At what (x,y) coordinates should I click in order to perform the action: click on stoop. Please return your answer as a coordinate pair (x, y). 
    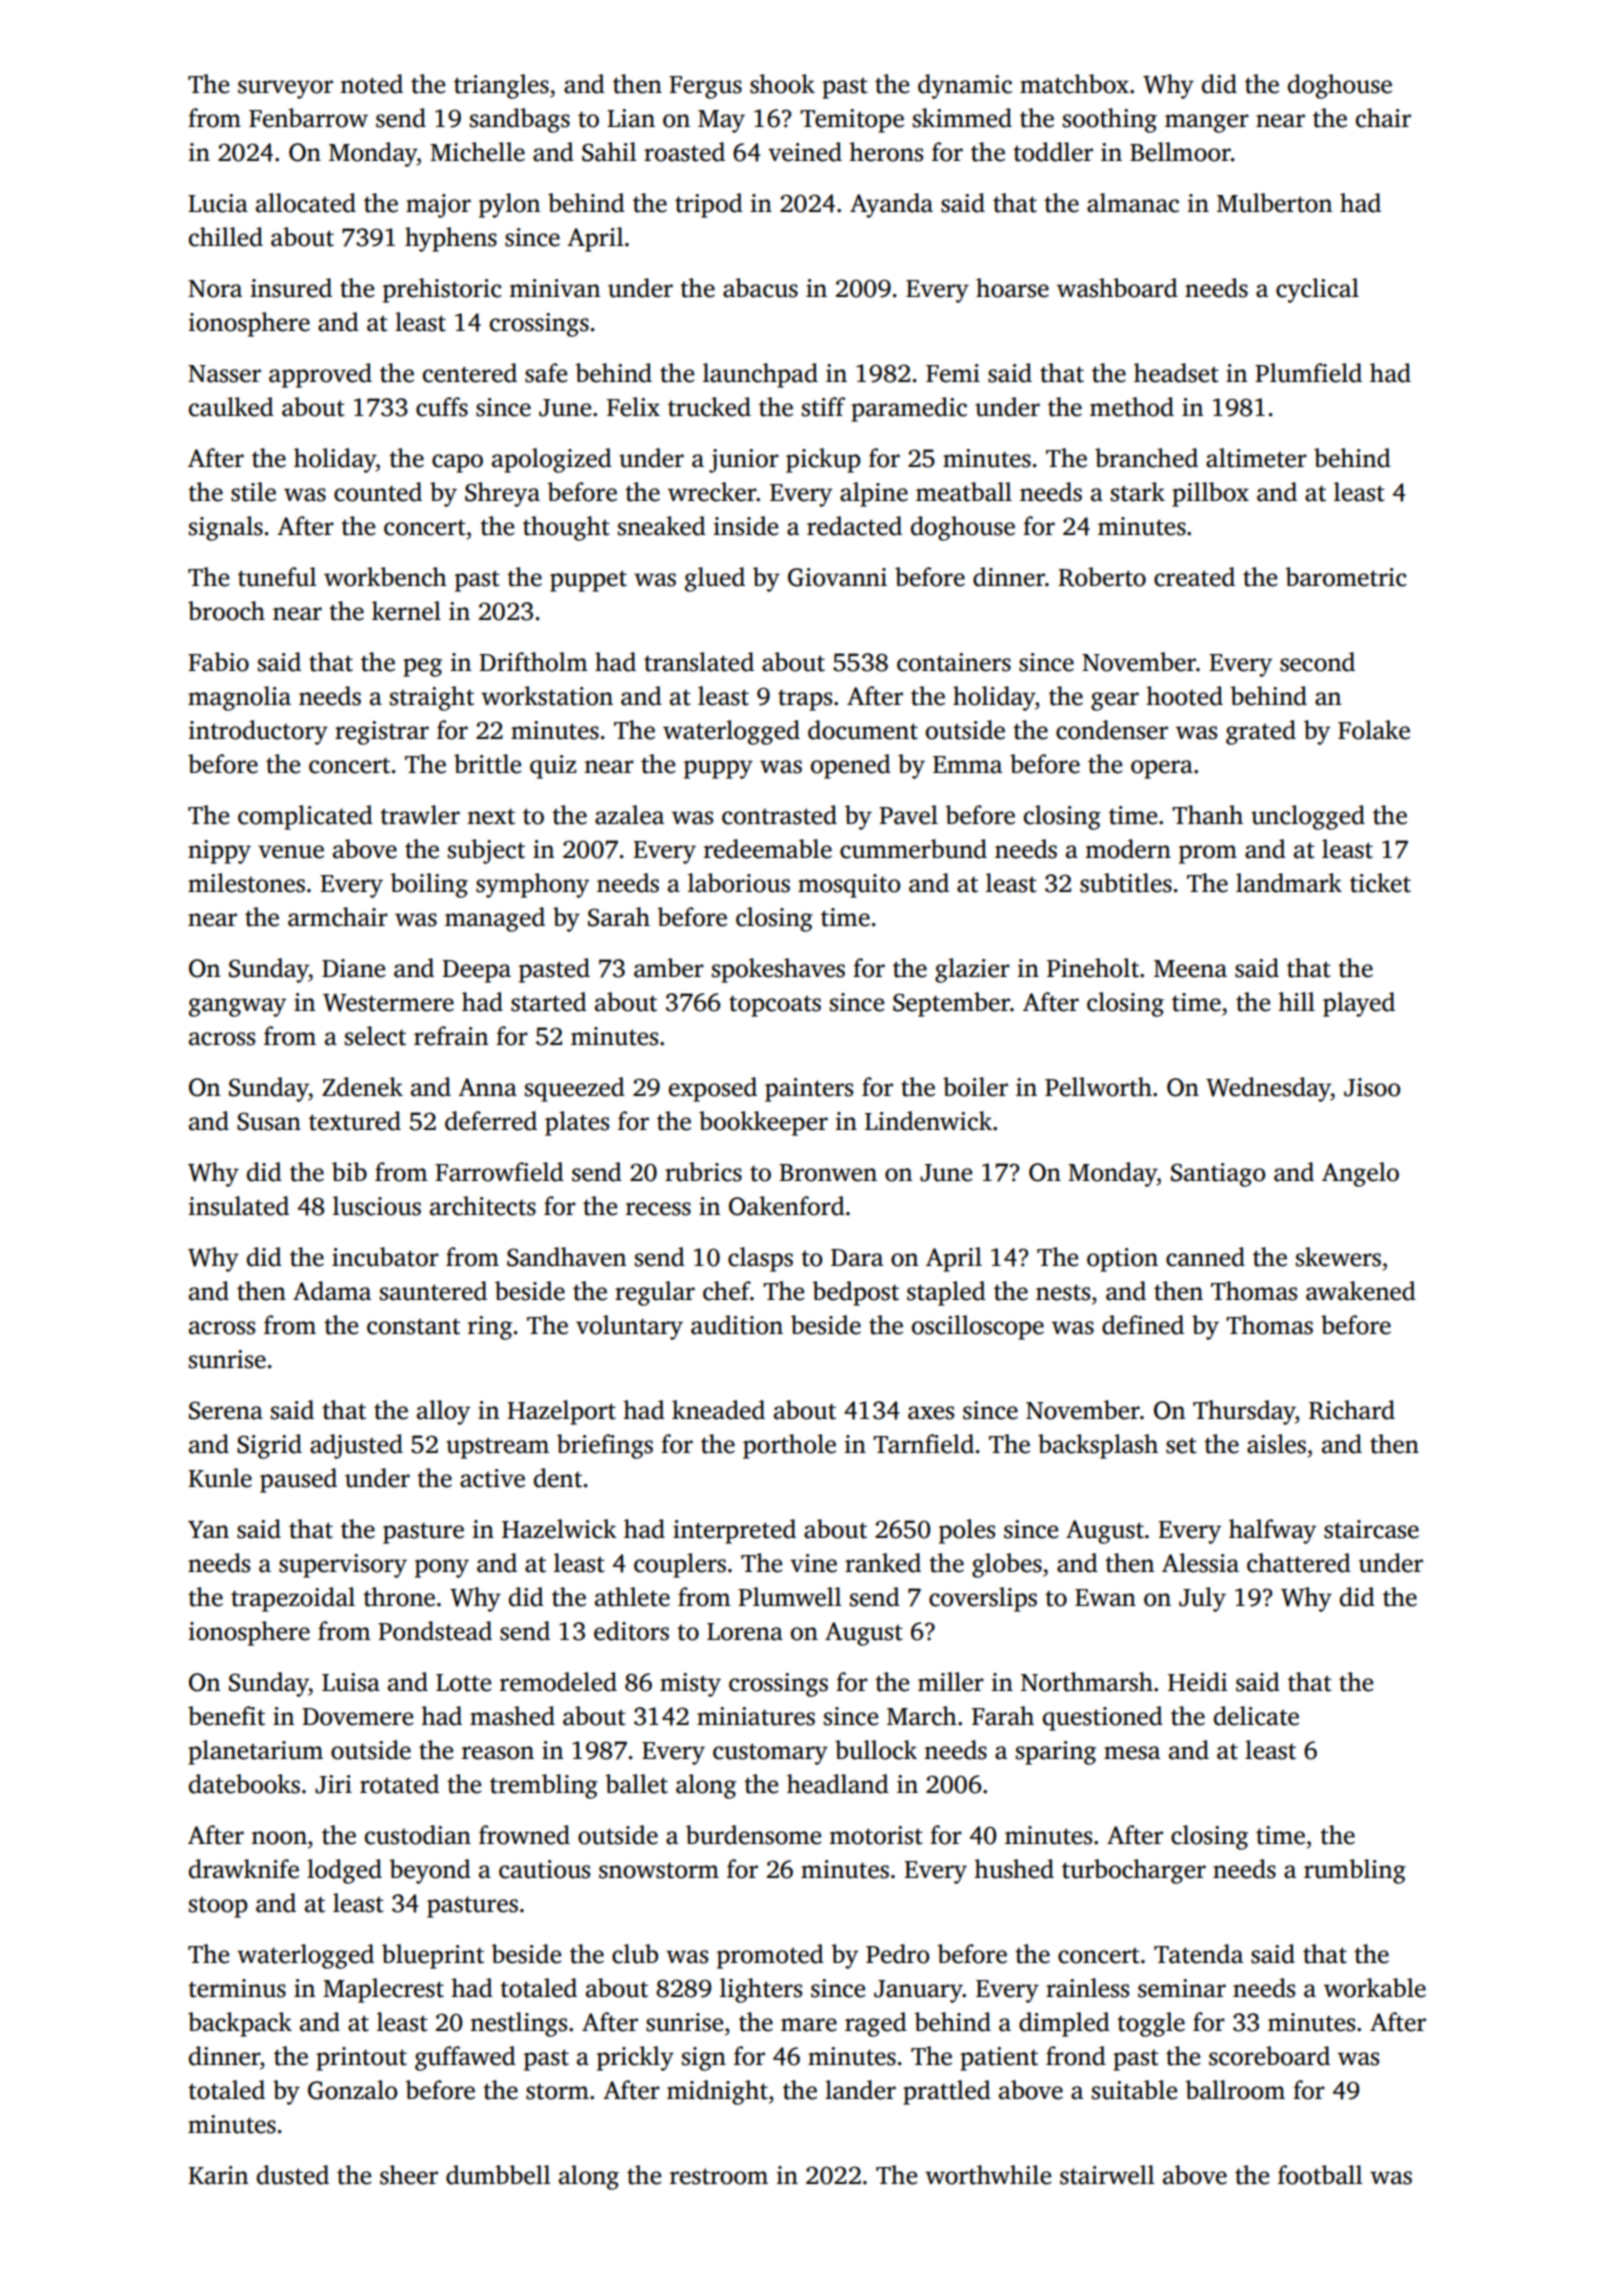
    Looking at the image, I should click on (218, 1907).
